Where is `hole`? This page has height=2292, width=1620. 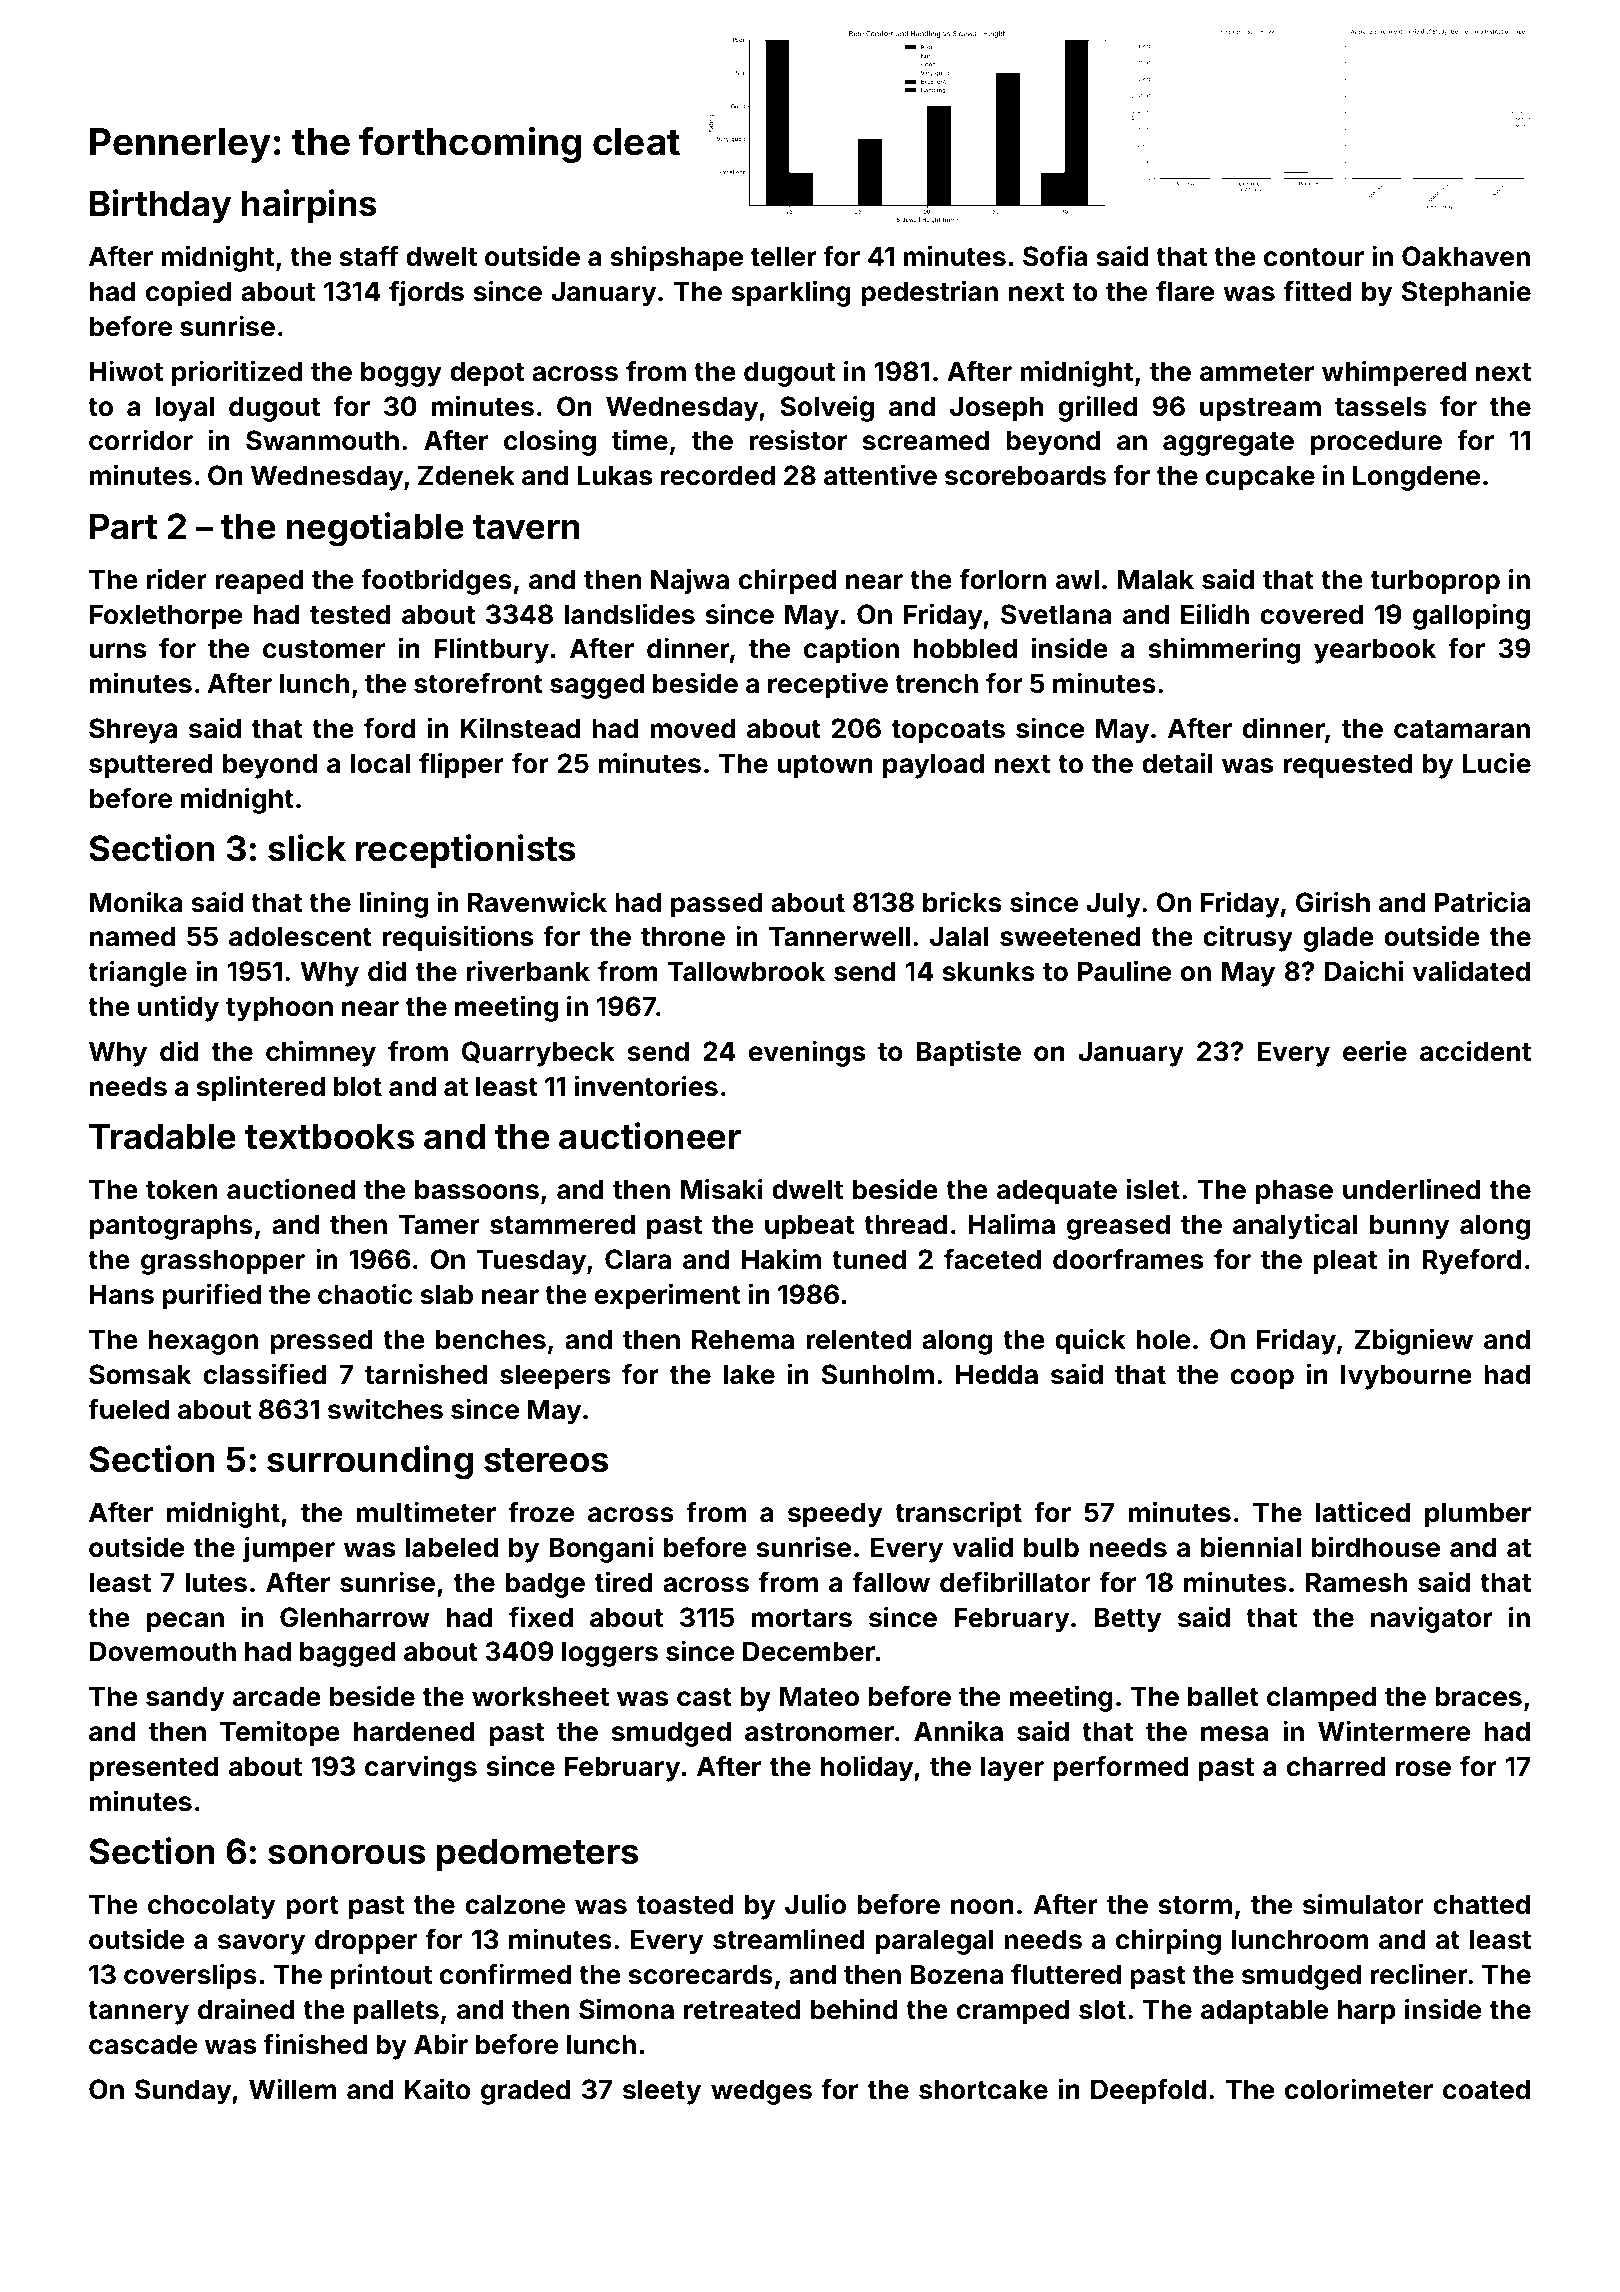
hole is located at coordinates (1163, 1339).
